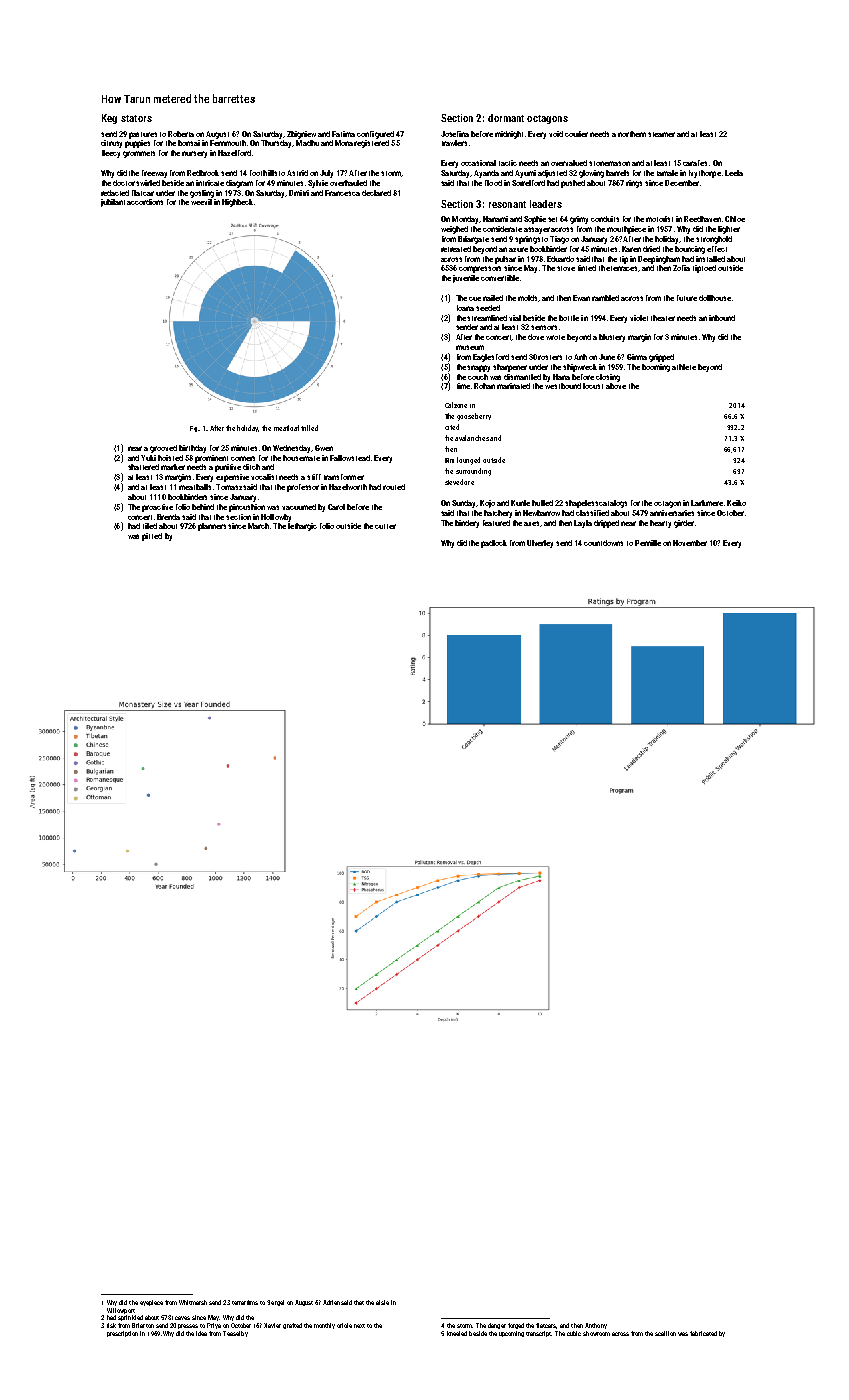 The width and height of the image is (849, 1400). Describe the element at coordinates (302, 527) in the image. I see `lethargic` at that location.
